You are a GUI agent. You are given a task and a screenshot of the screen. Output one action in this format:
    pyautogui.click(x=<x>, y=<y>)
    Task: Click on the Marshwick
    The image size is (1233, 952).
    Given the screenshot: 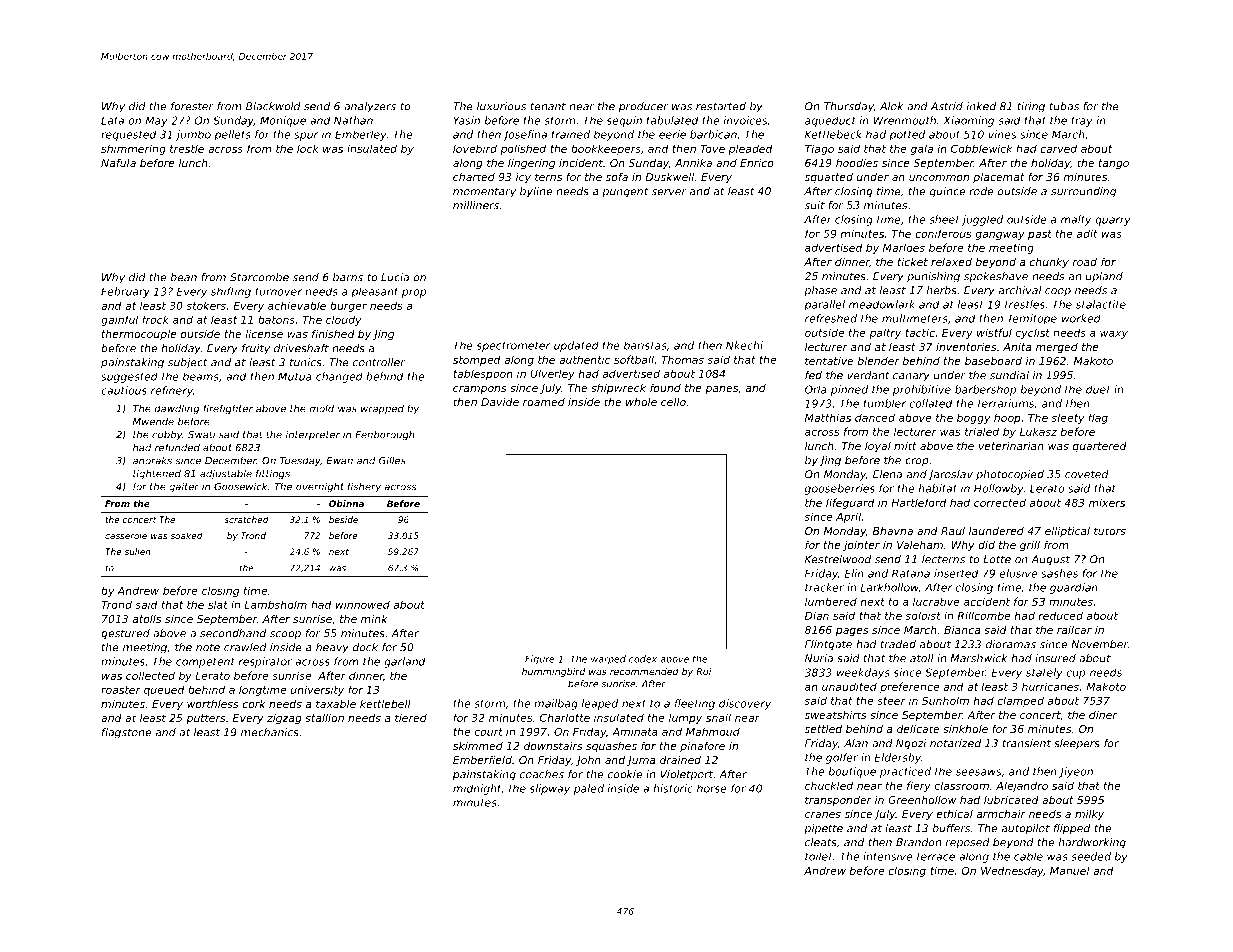 What is the action you would take?
    pyautogui.click(x=979, y=658)
